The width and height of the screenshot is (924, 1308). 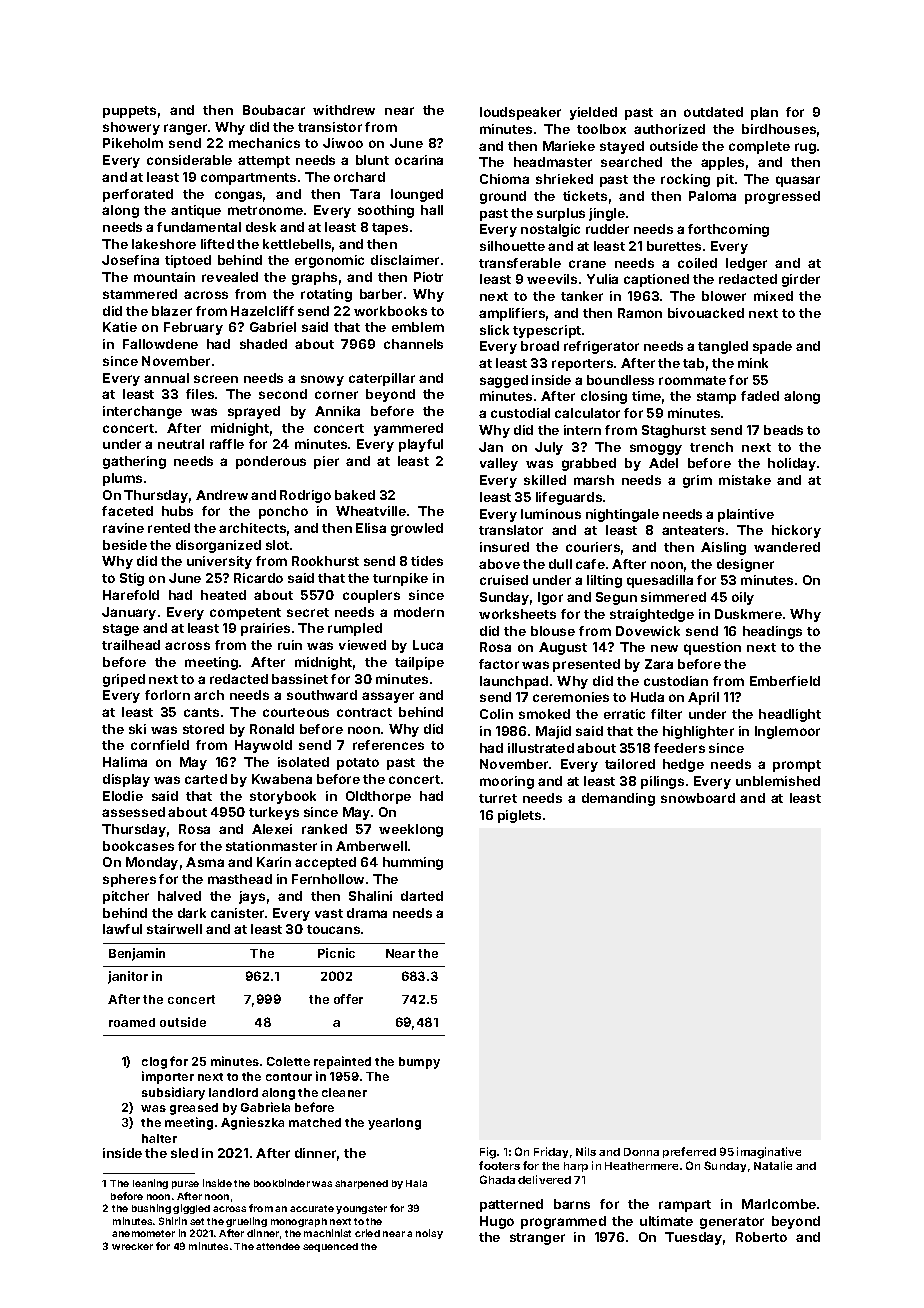 What do you see at coordinates (698, 798) in the screenshot?
I see `snowboard` at bounding box center [698, 798].
